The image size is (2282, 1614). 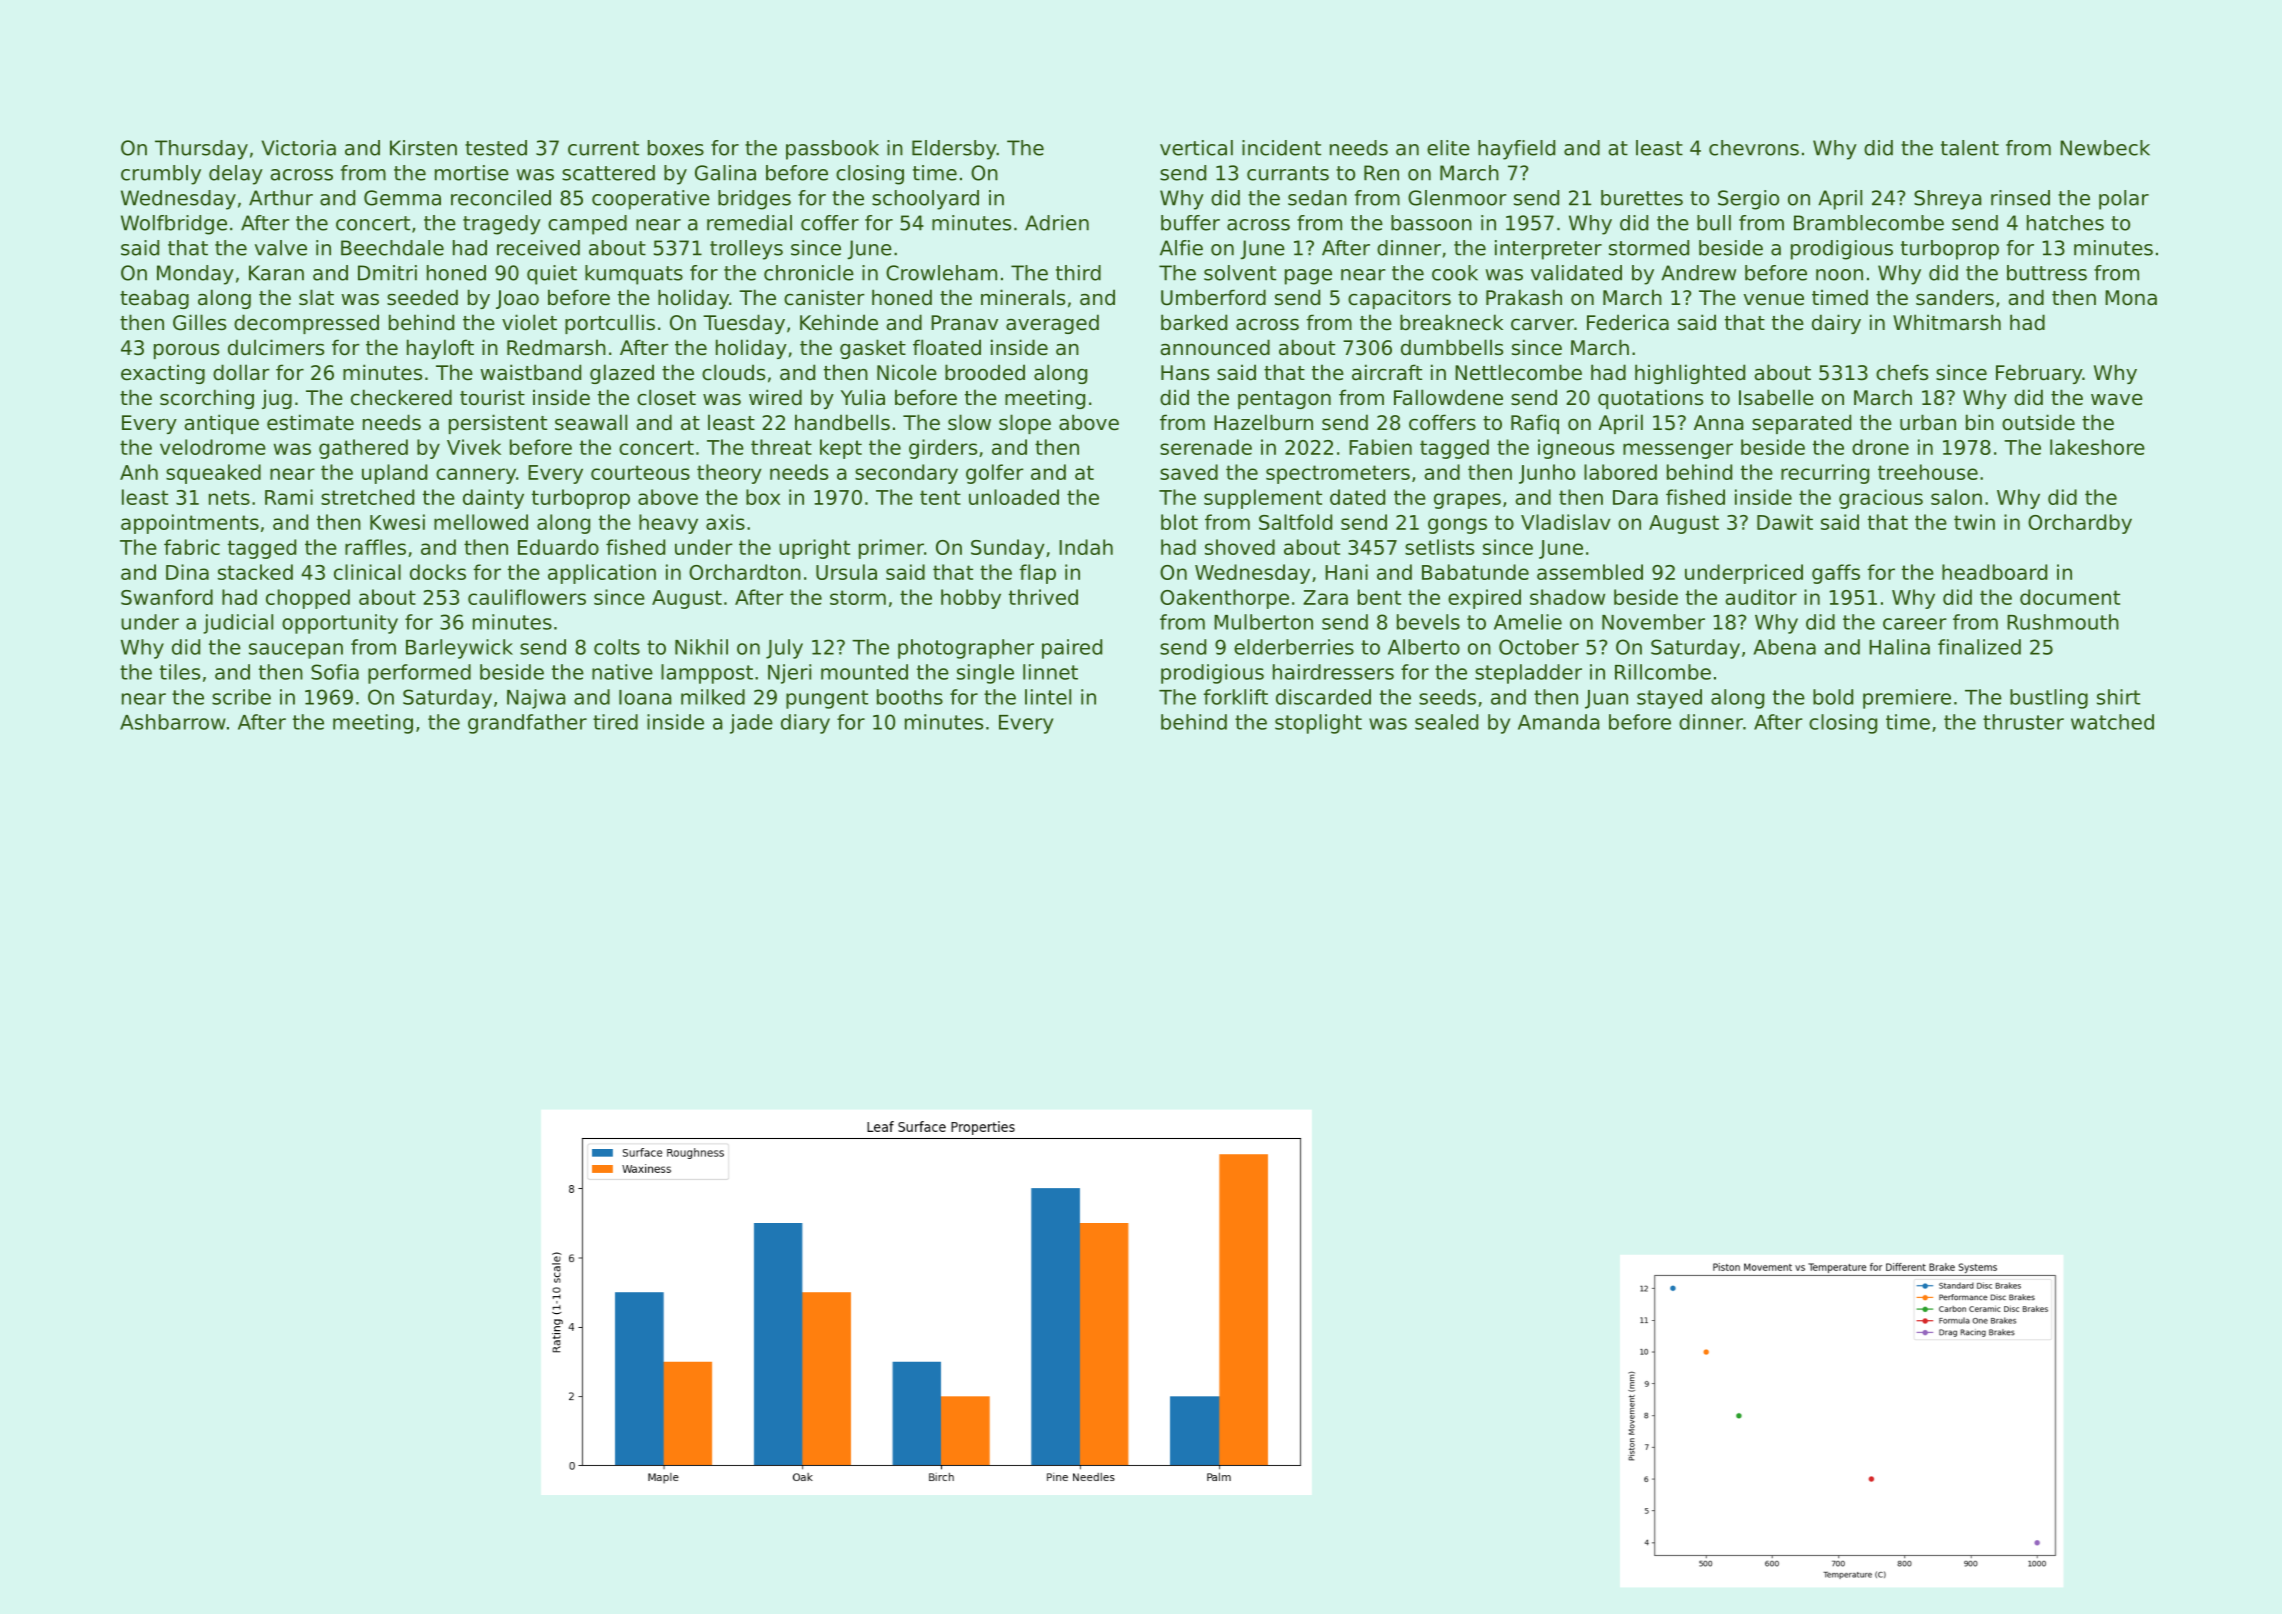 What do you see at coordinates (954, 150) in the screenshot?
I see `Eldersby` at bounding box center [954, 150].
